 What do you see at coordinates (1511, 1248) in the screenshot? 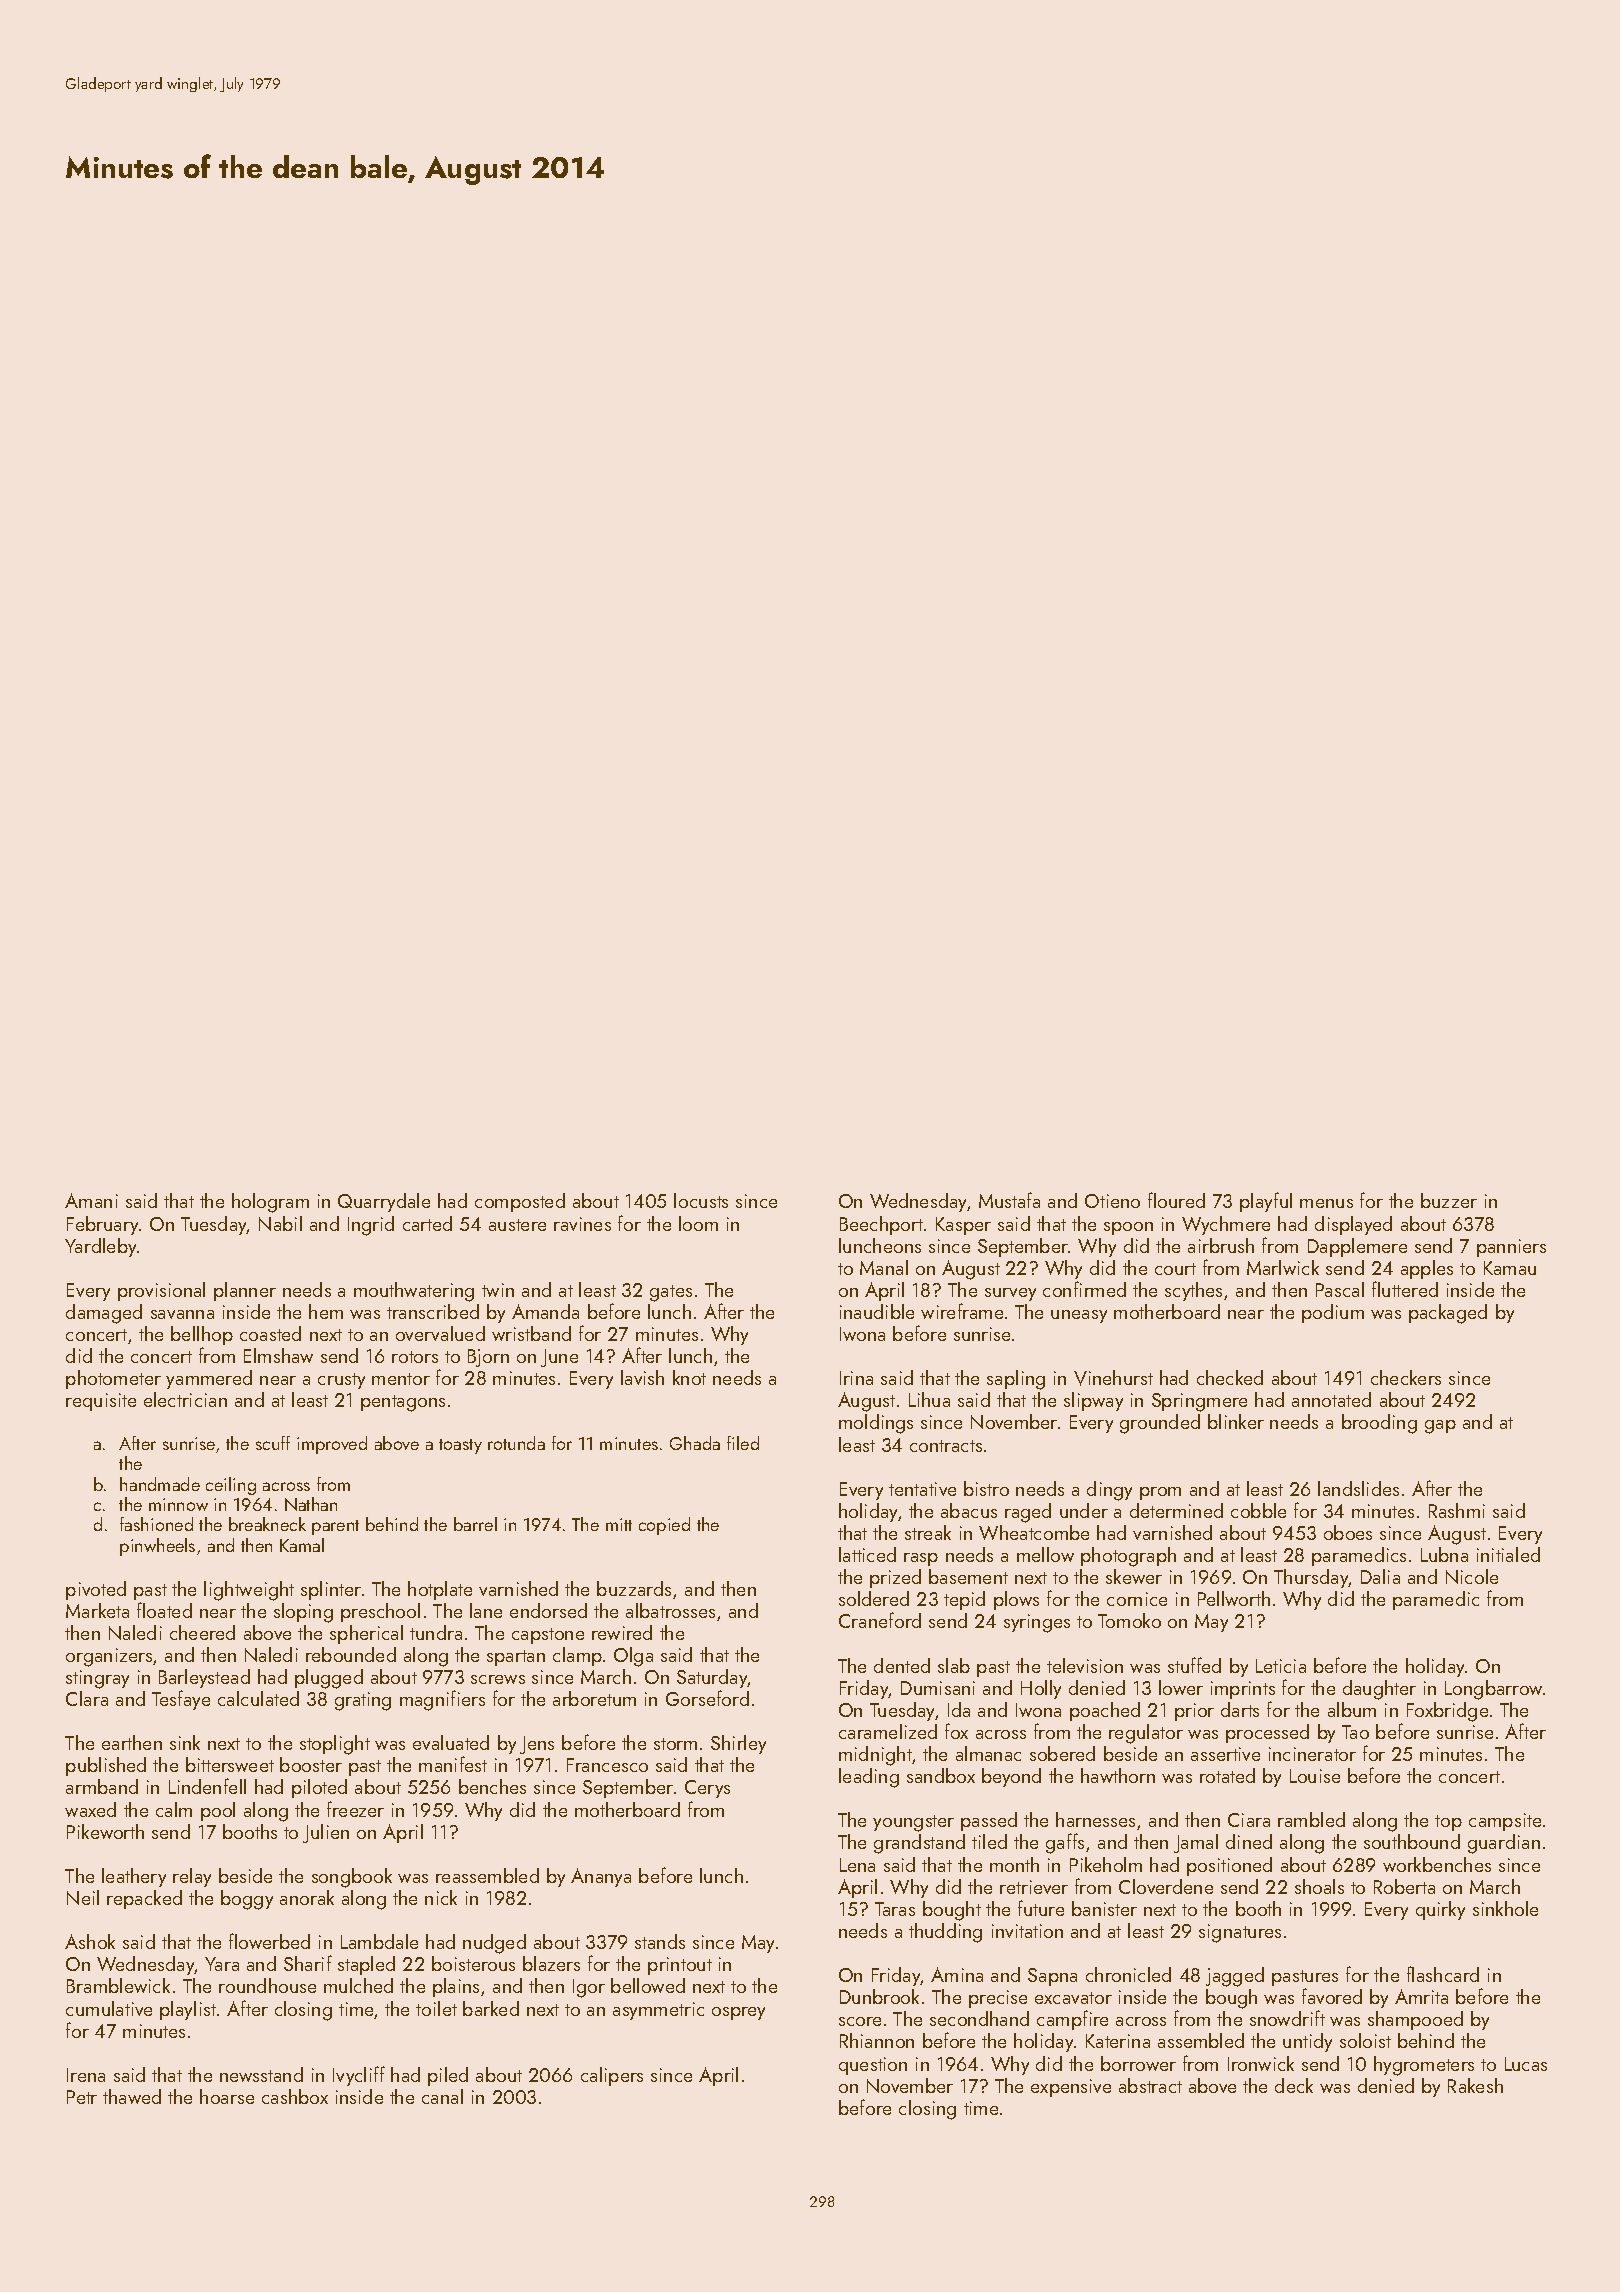
I see `panniers` at bounding box center [1511, 1248].
